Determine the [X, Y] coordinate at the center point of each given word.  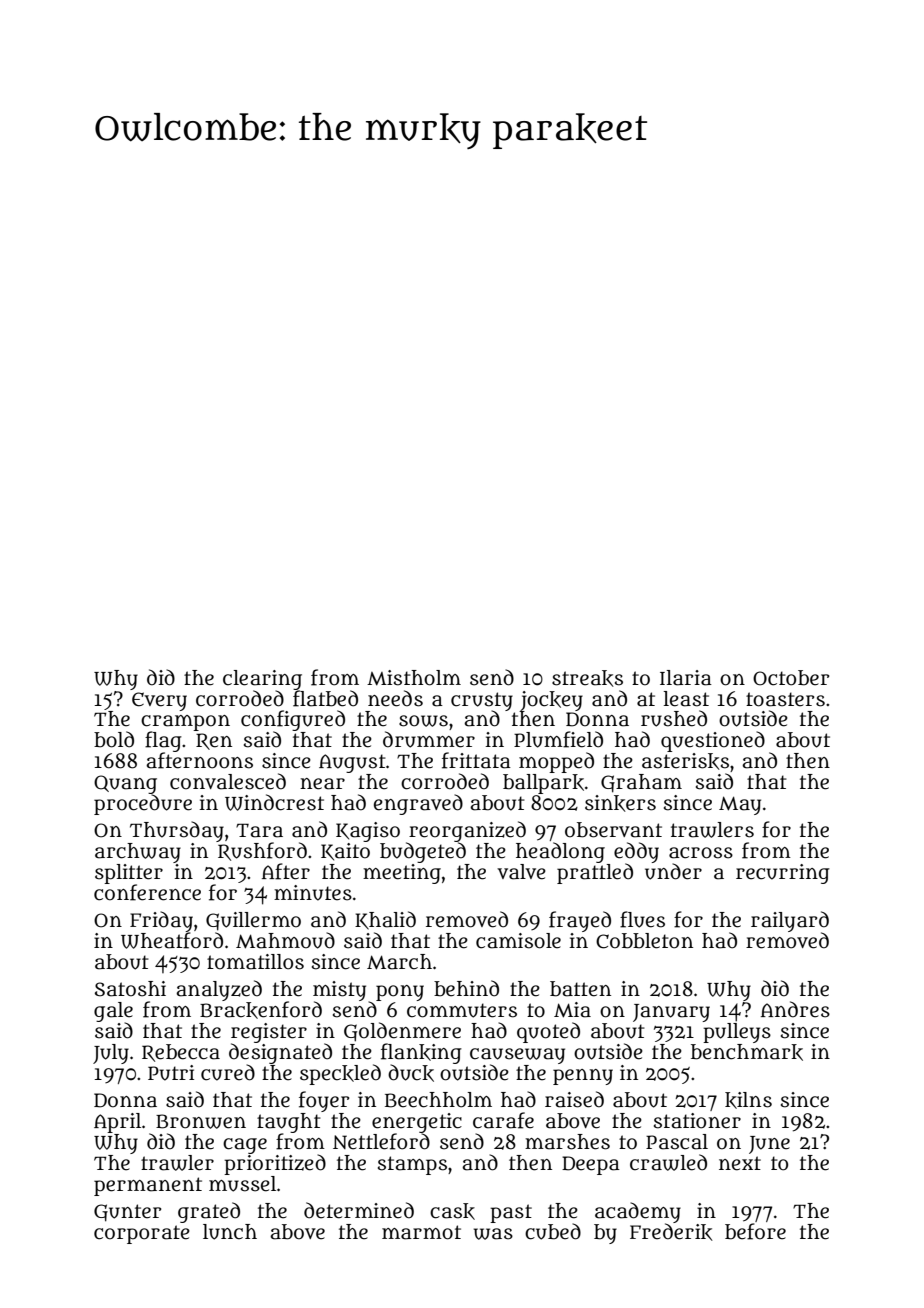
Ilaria [686, 678]
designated [280, 1053]
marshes [567, 1142]
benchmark [747, 1052]
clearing [262, 680]
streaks [587, 678]
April [117, 1123]
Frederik [671, 1232]
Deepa [591, 1165]
